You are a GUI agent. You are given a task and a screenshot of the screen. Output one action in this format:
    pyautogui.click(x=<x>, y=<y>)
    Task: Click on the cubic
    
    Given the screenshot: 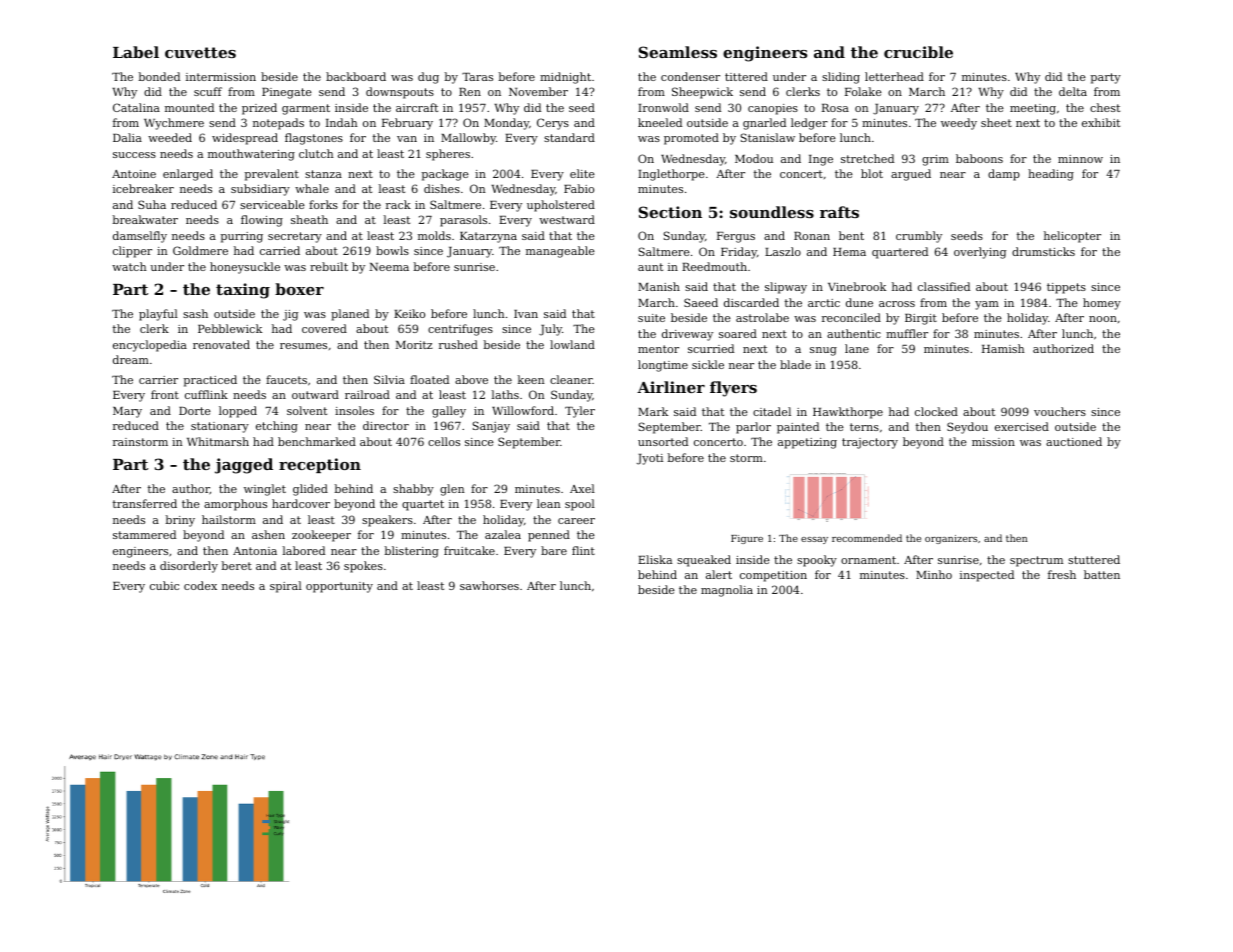 What is the action you would take?
    pyautogui.click(x=164, y=585)
